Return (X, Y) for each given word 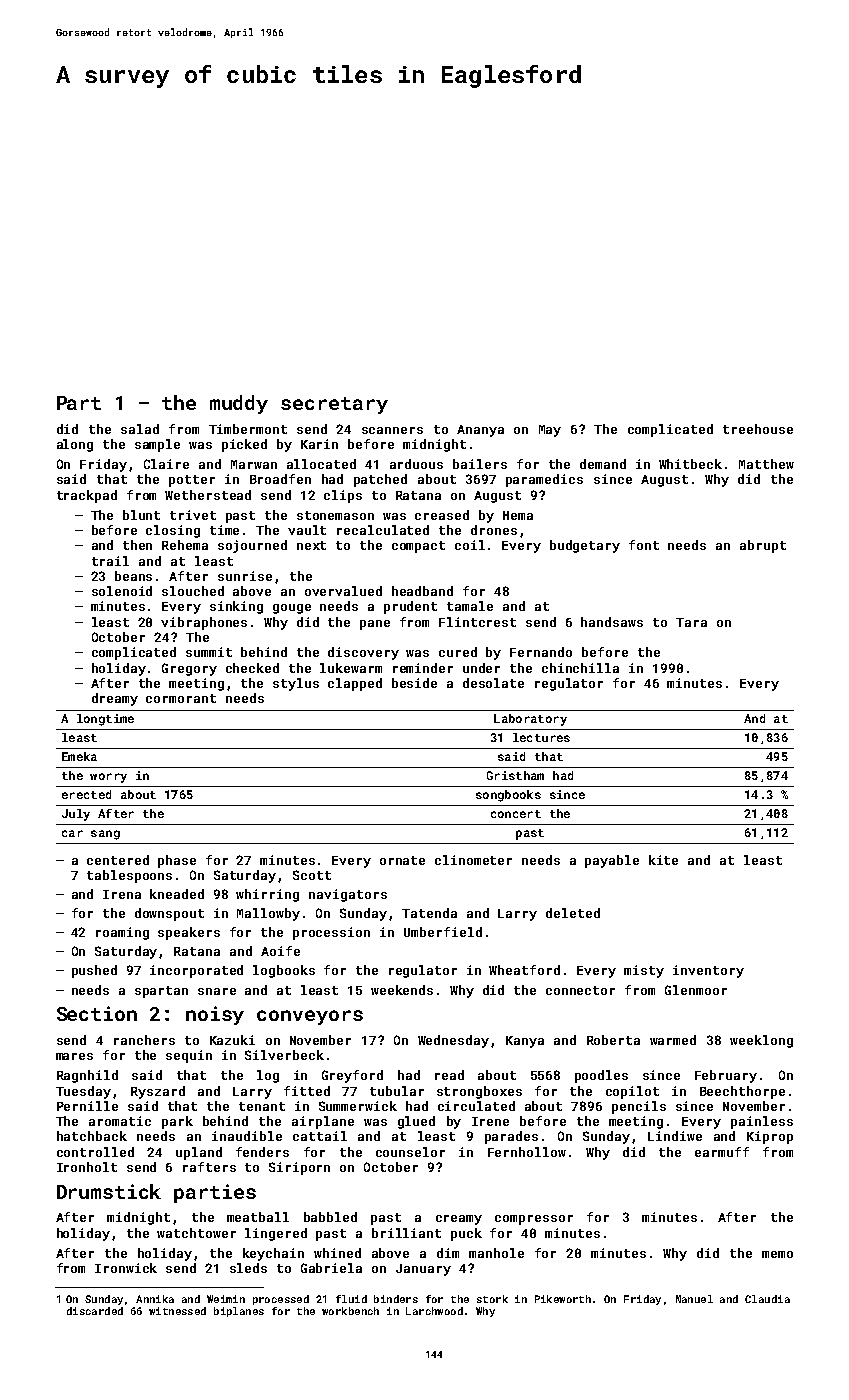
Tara (691, 622)
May (550, 431)
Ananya (480, 431)
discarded (95, 1311)
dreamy (115, 699)
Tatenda (429, 913)
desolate (493, 683)
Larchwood (434, 1311)
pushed (94, 971)
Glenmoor (696, 990)
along (75, 445)
